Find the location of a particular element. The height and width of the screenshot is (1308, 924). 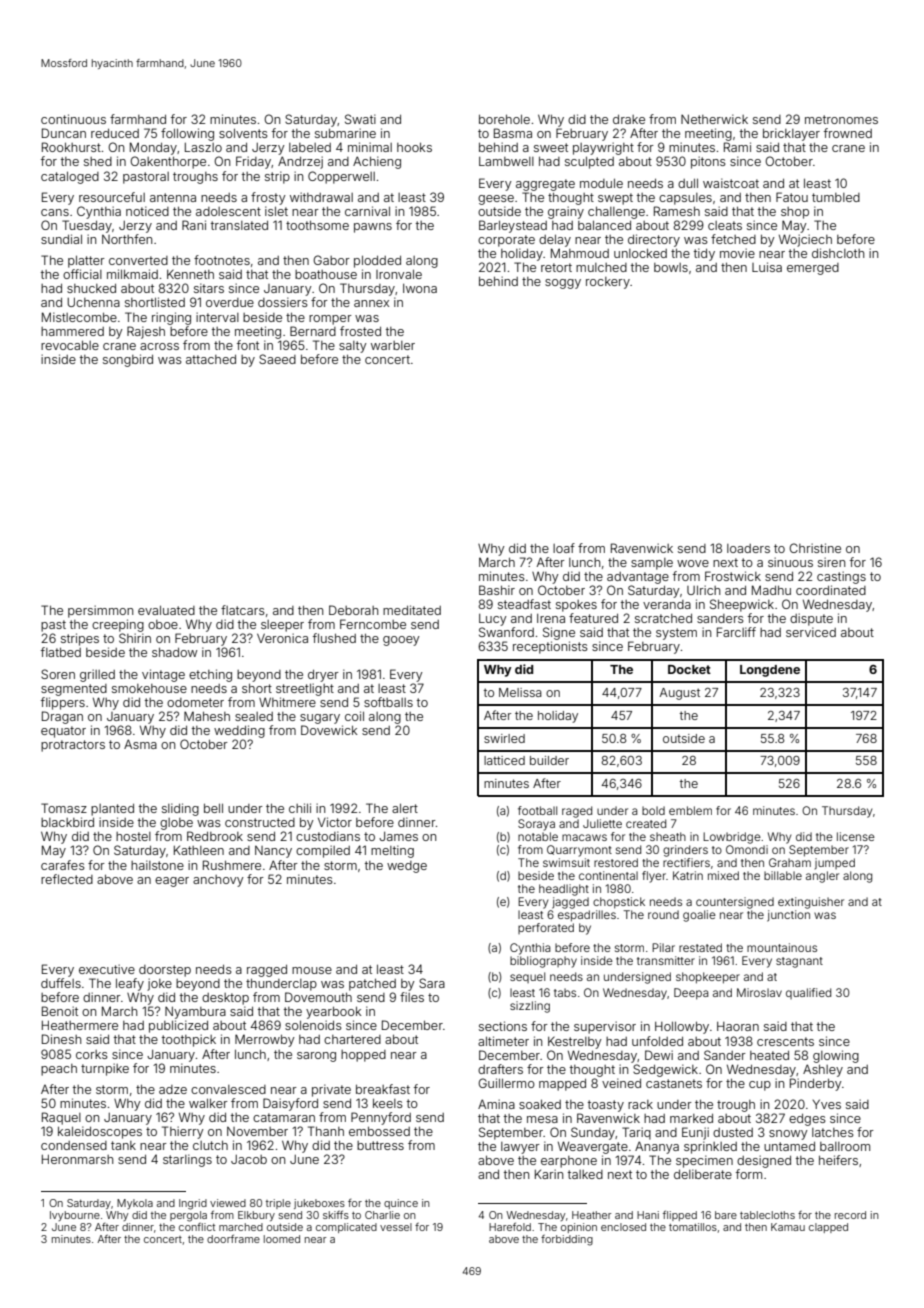

songbird is located at coordinates (128, 360).
